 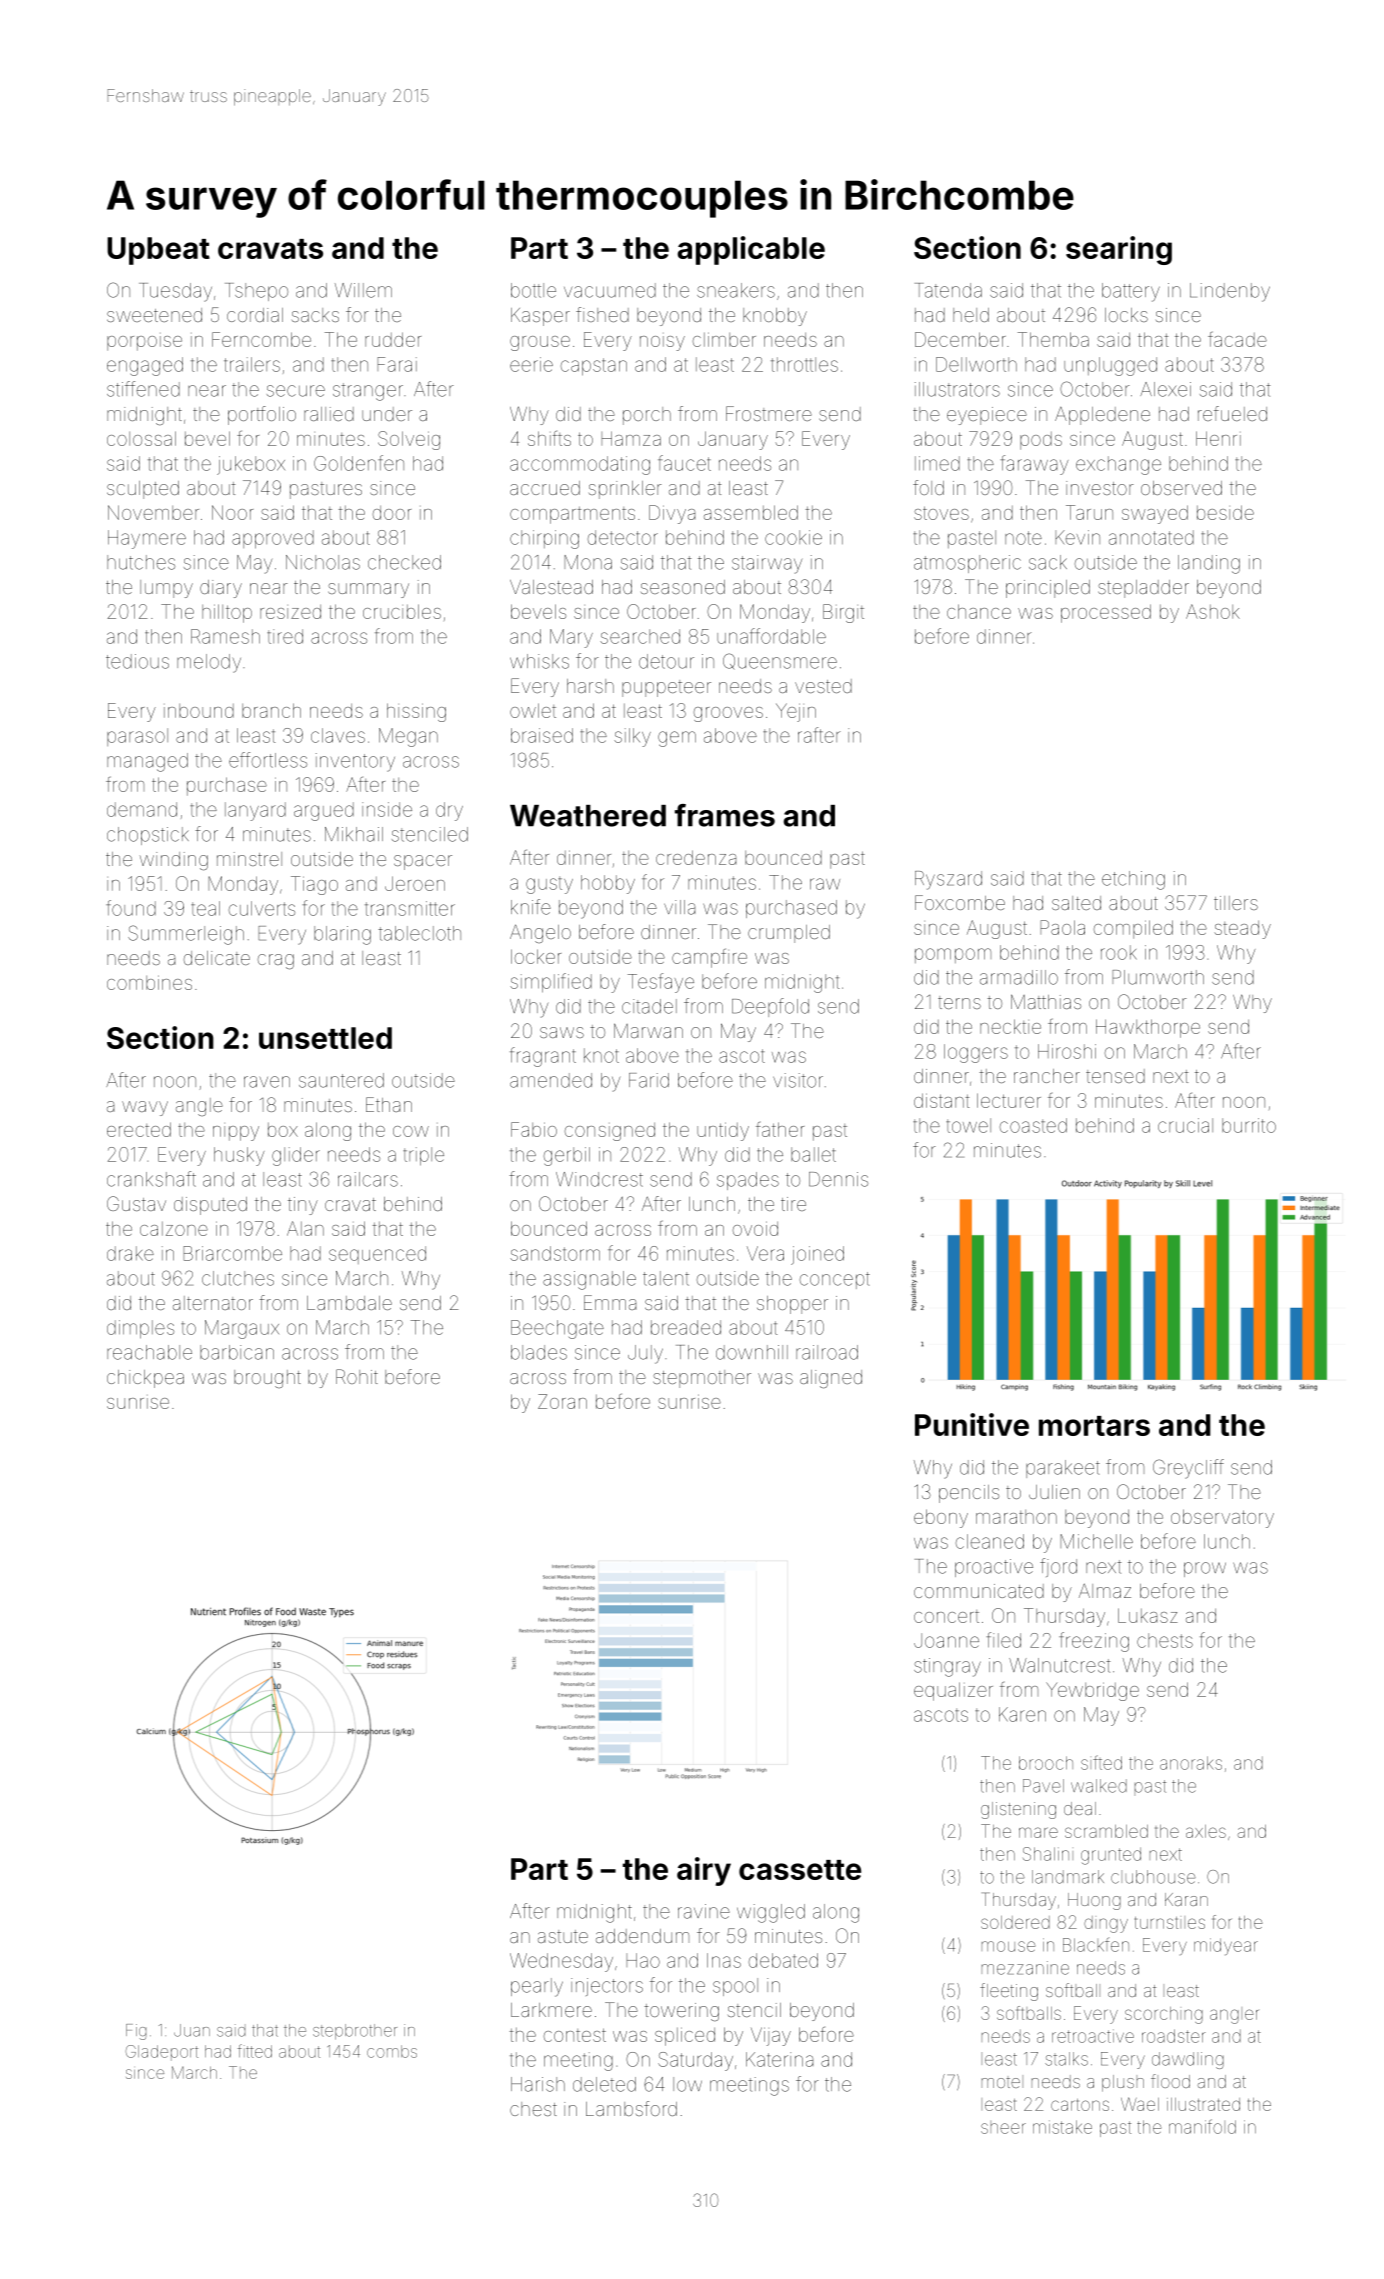 I want to click on cassette, so click(x=800, y=1870).
